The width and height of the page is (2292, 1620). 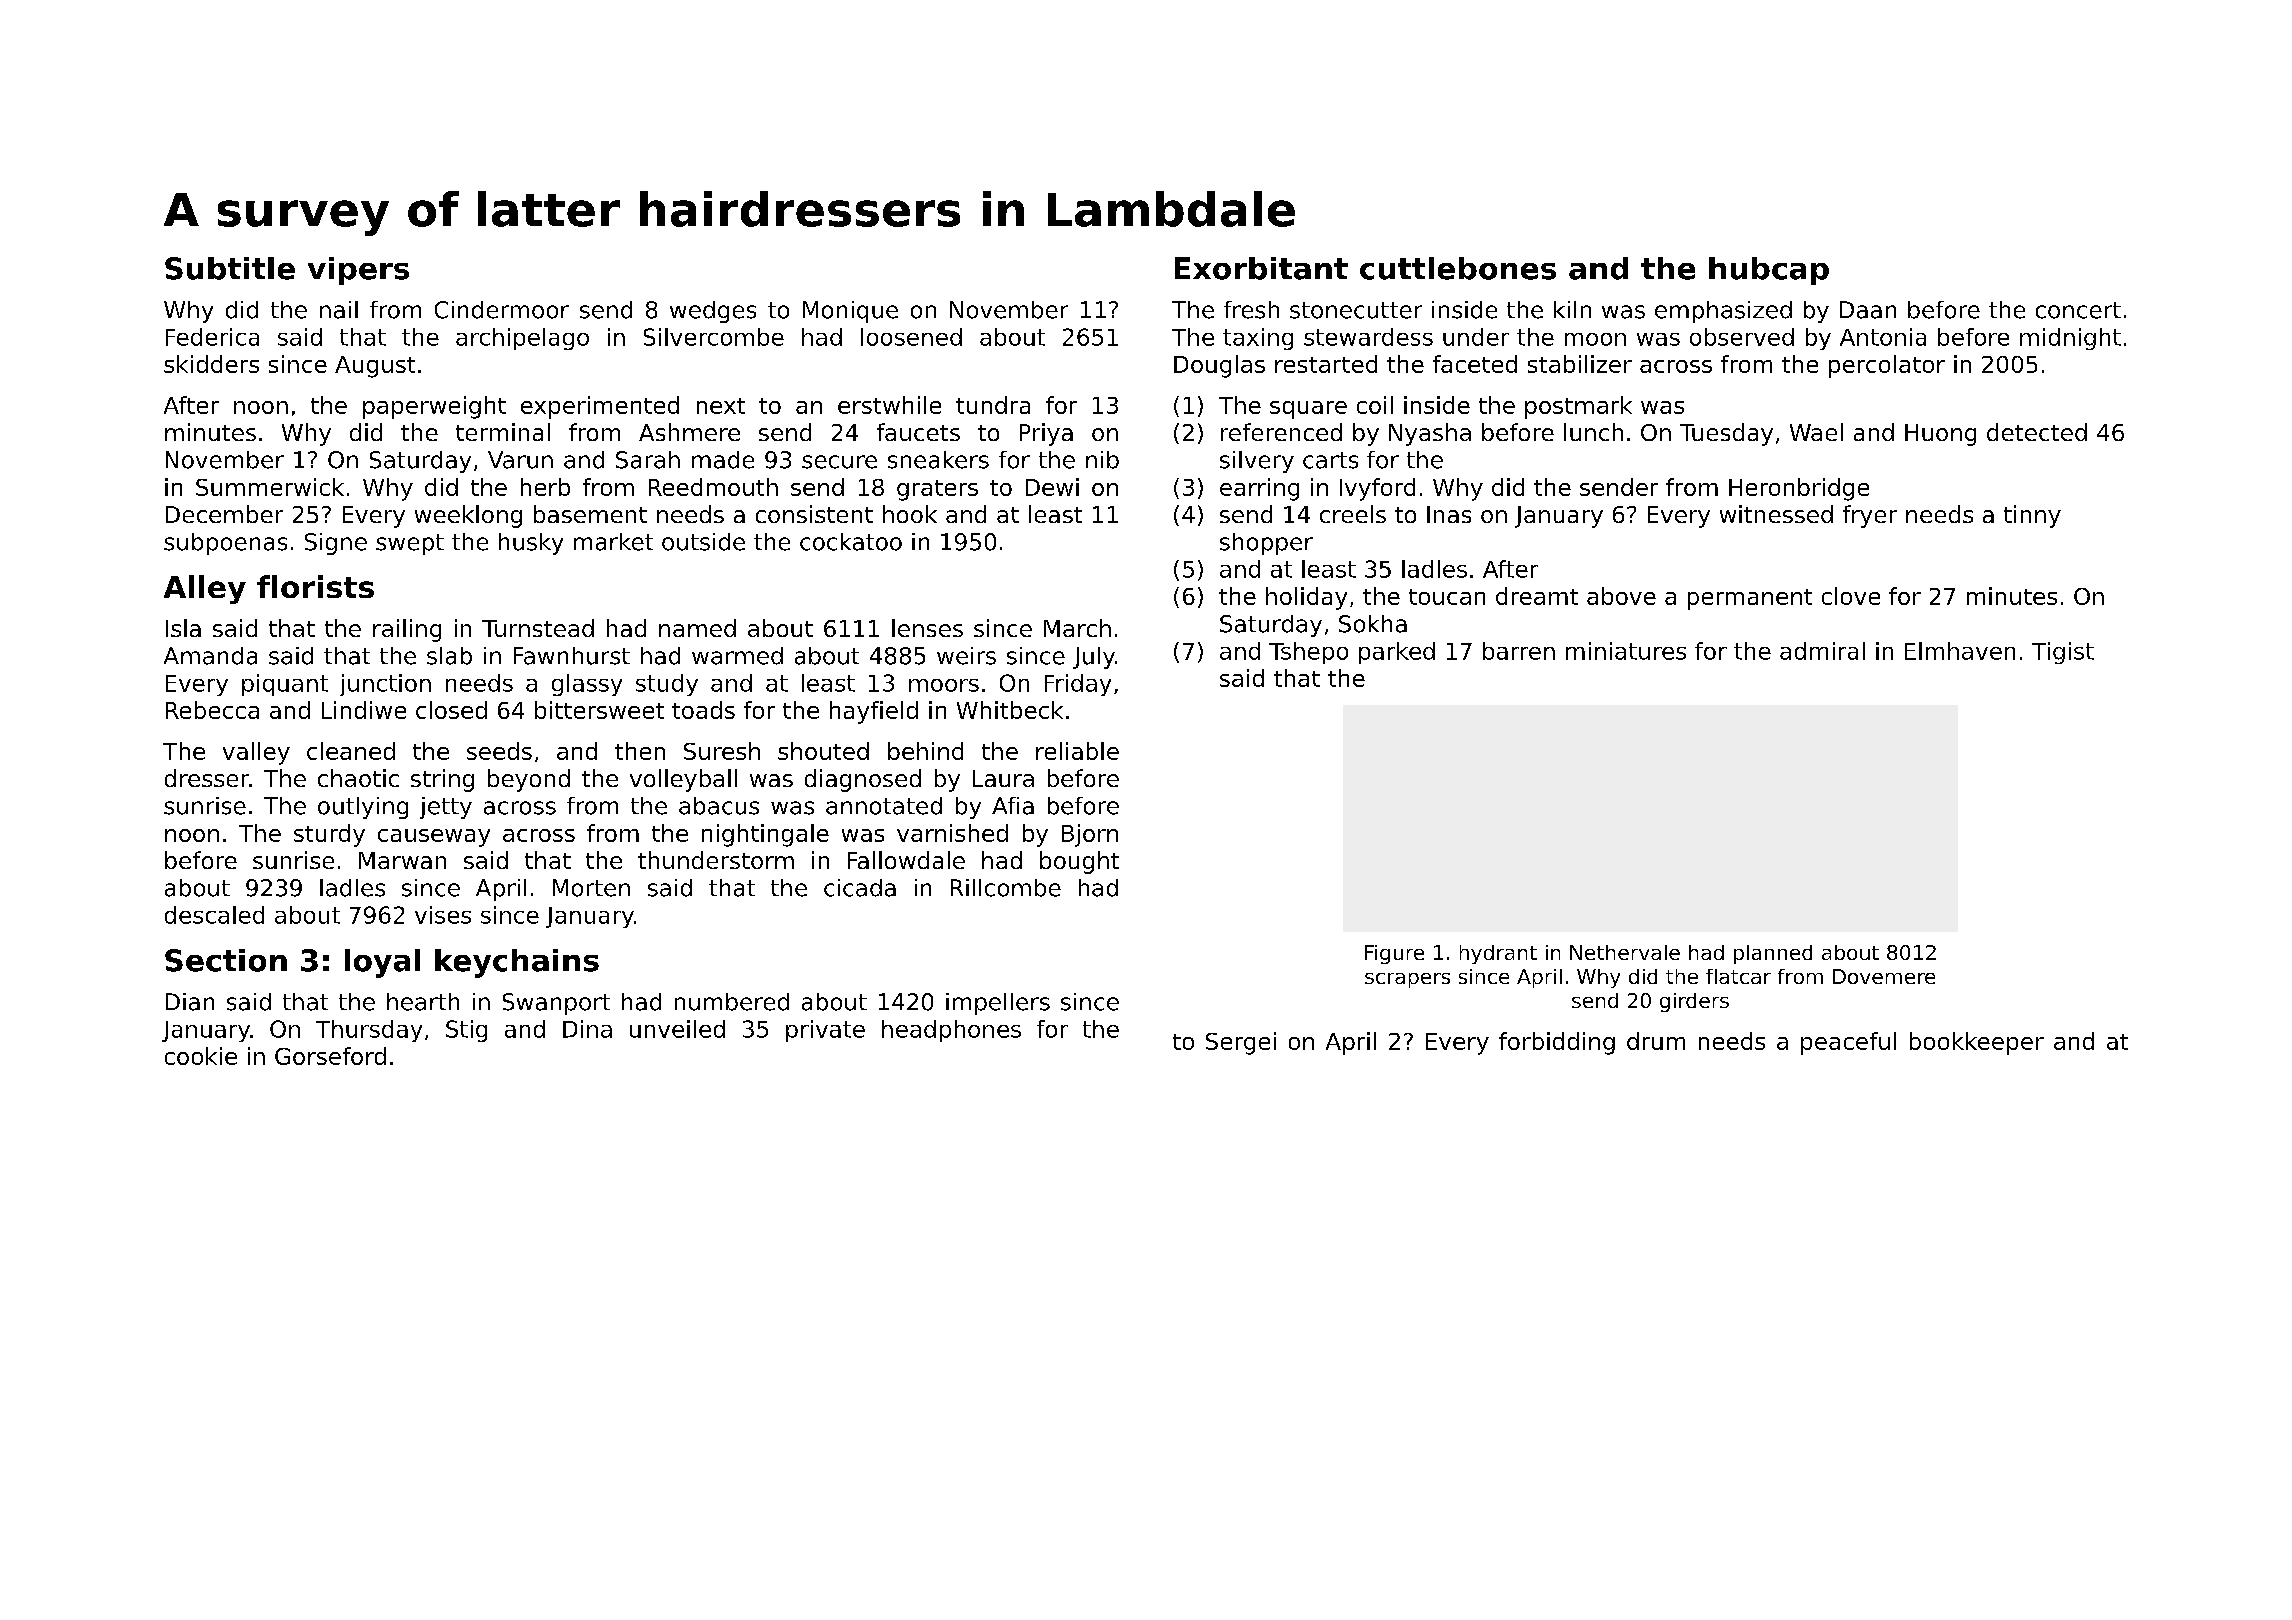 What do you see at coordinates (1851, 596) in the page?
I see `clove` at bounding box center [1851, 596].
